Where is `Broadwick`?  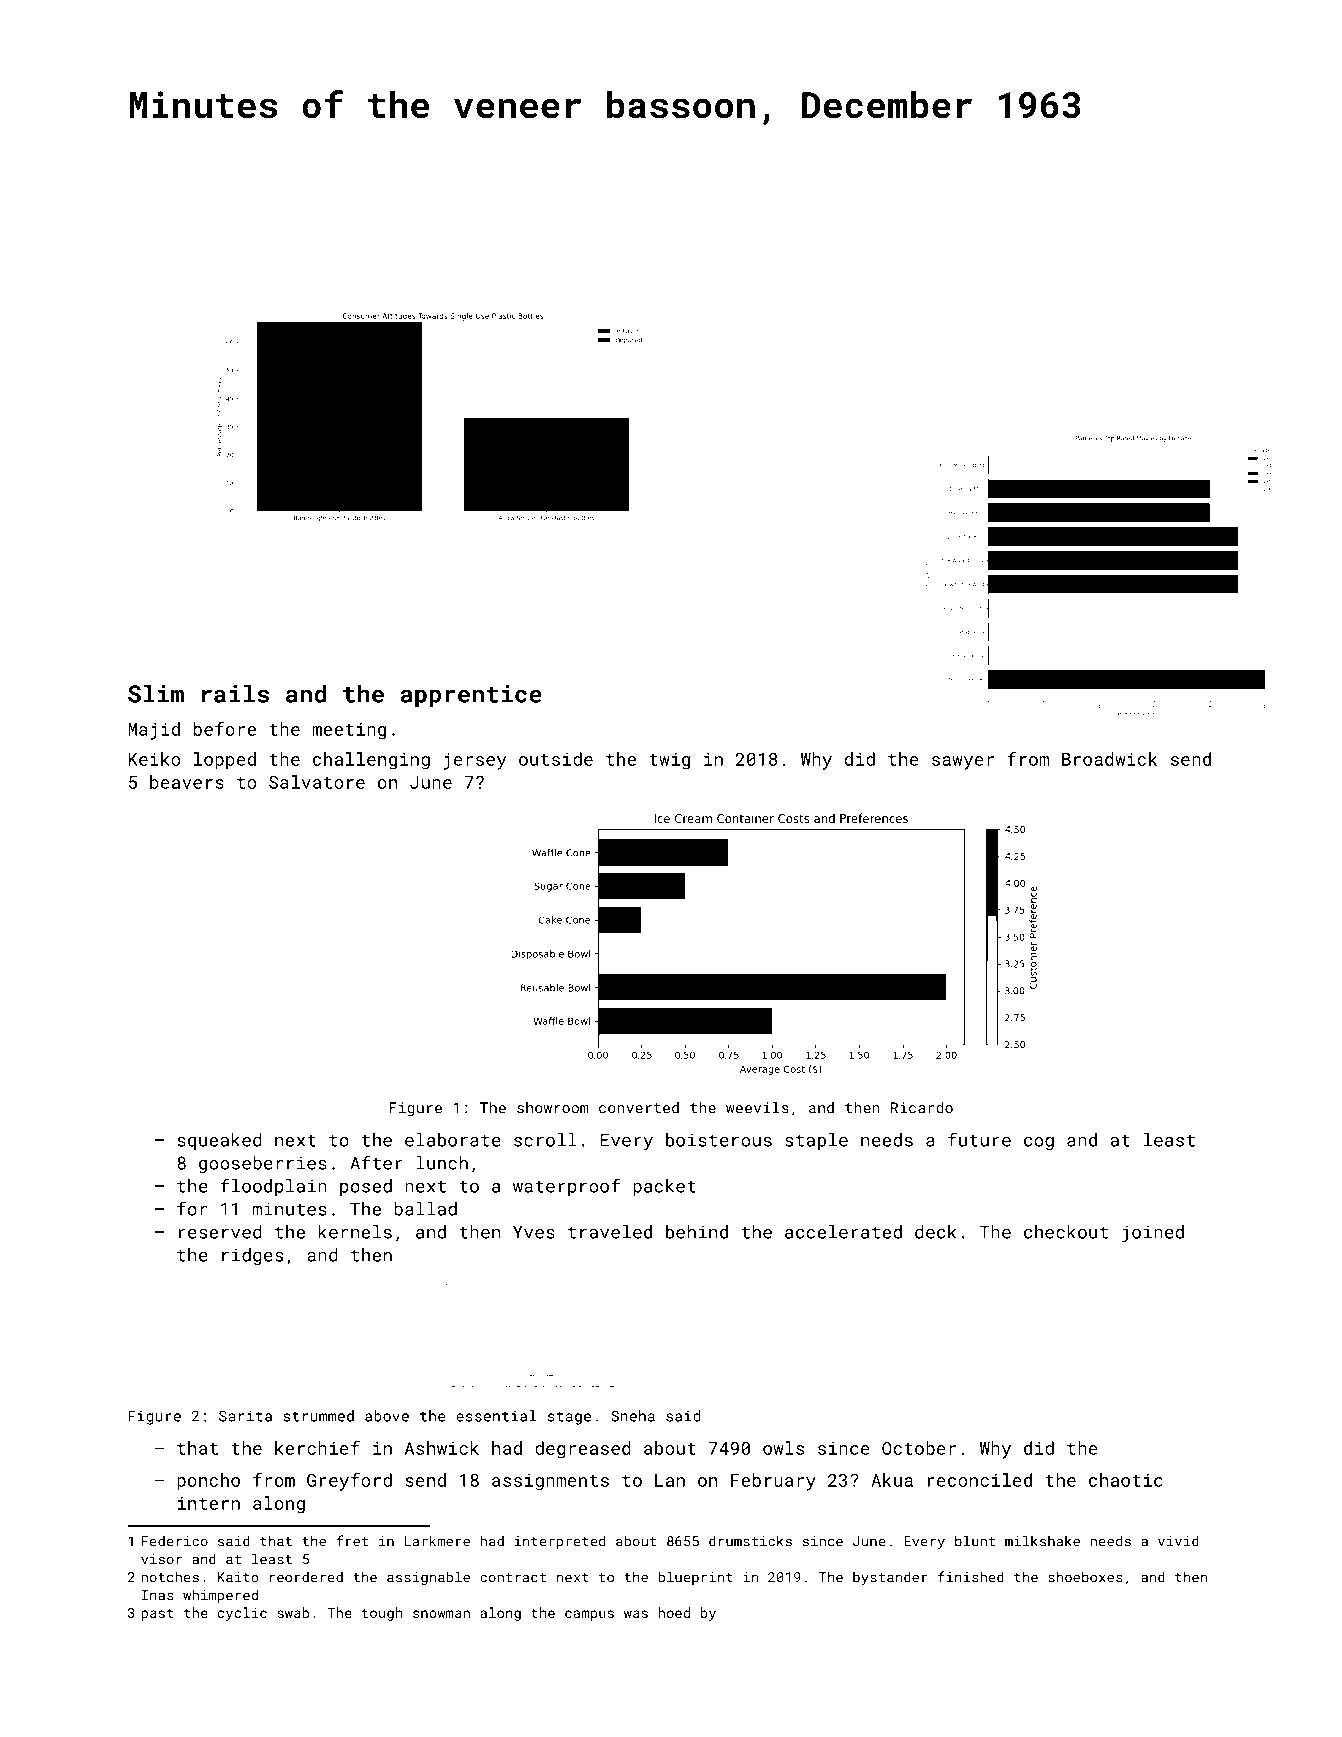
Broadwick is located at coordinates (1109, 759).
